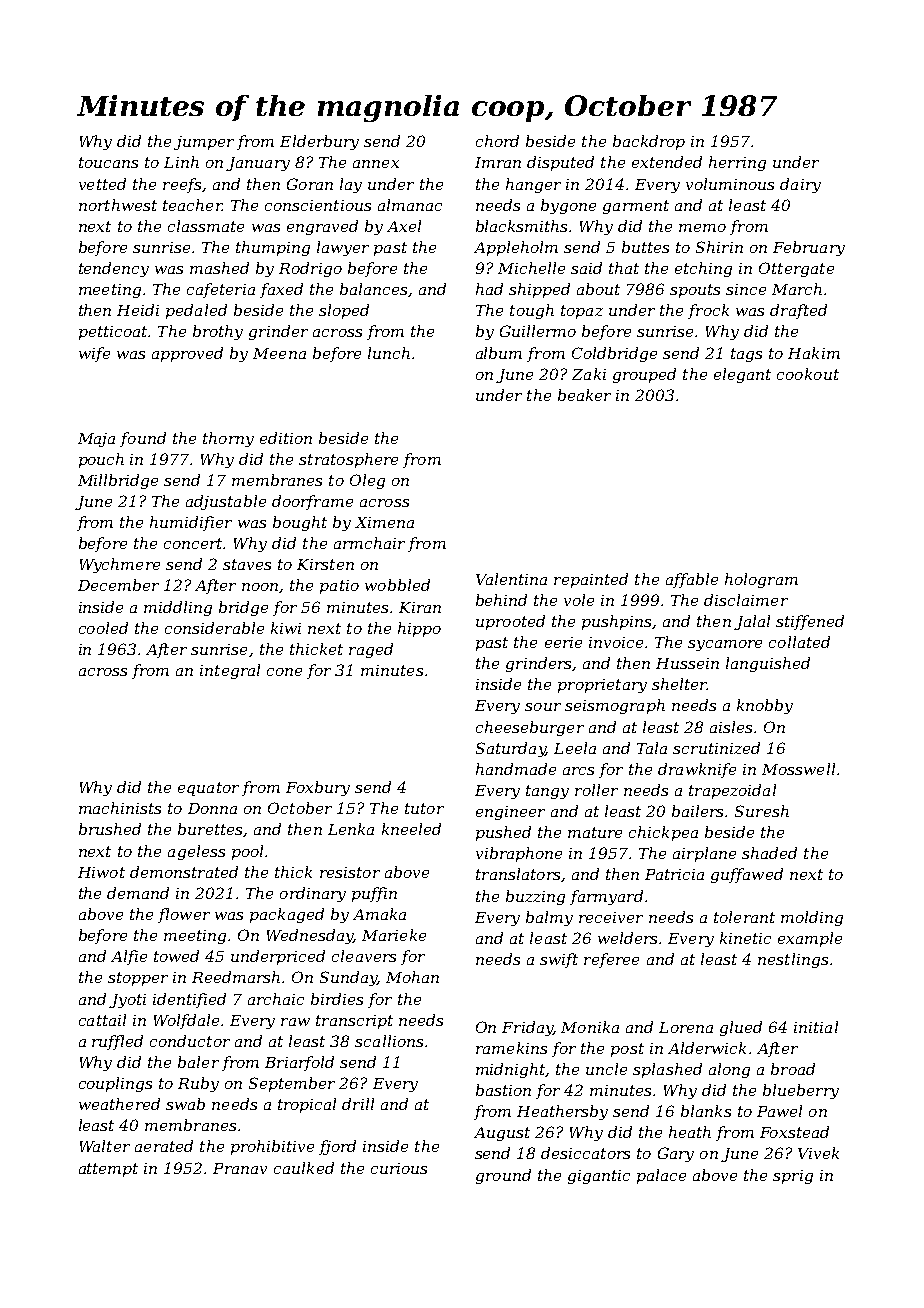 This screenshot has width=924, height=1308. What do you see at coordinates (399, 1168) in the screenshot?
I see `curious` at bounding box center [399, 1168].
